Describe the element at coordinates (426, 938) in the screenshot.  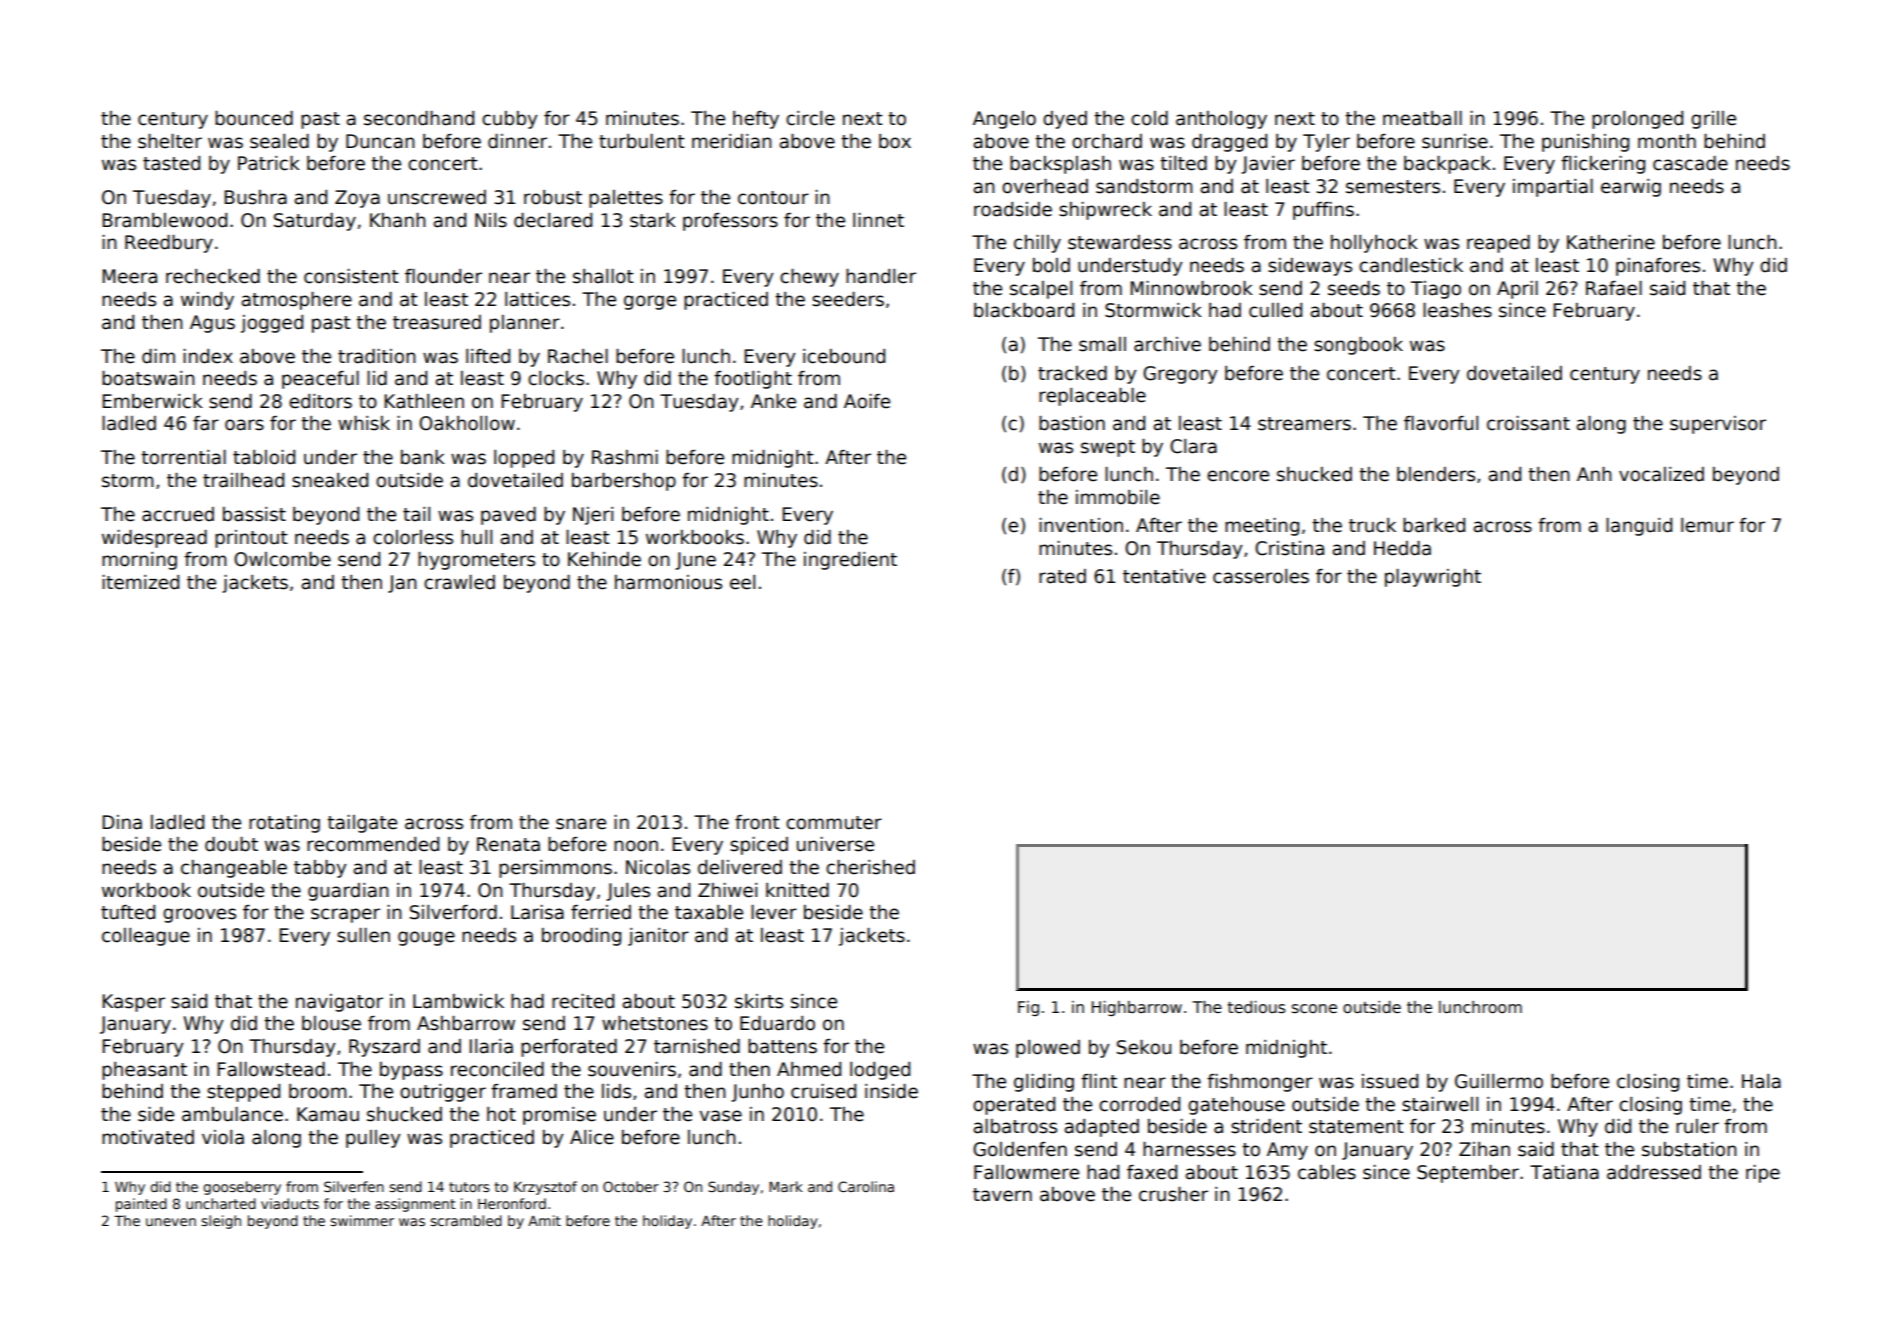
I see `gouge` at that location.
